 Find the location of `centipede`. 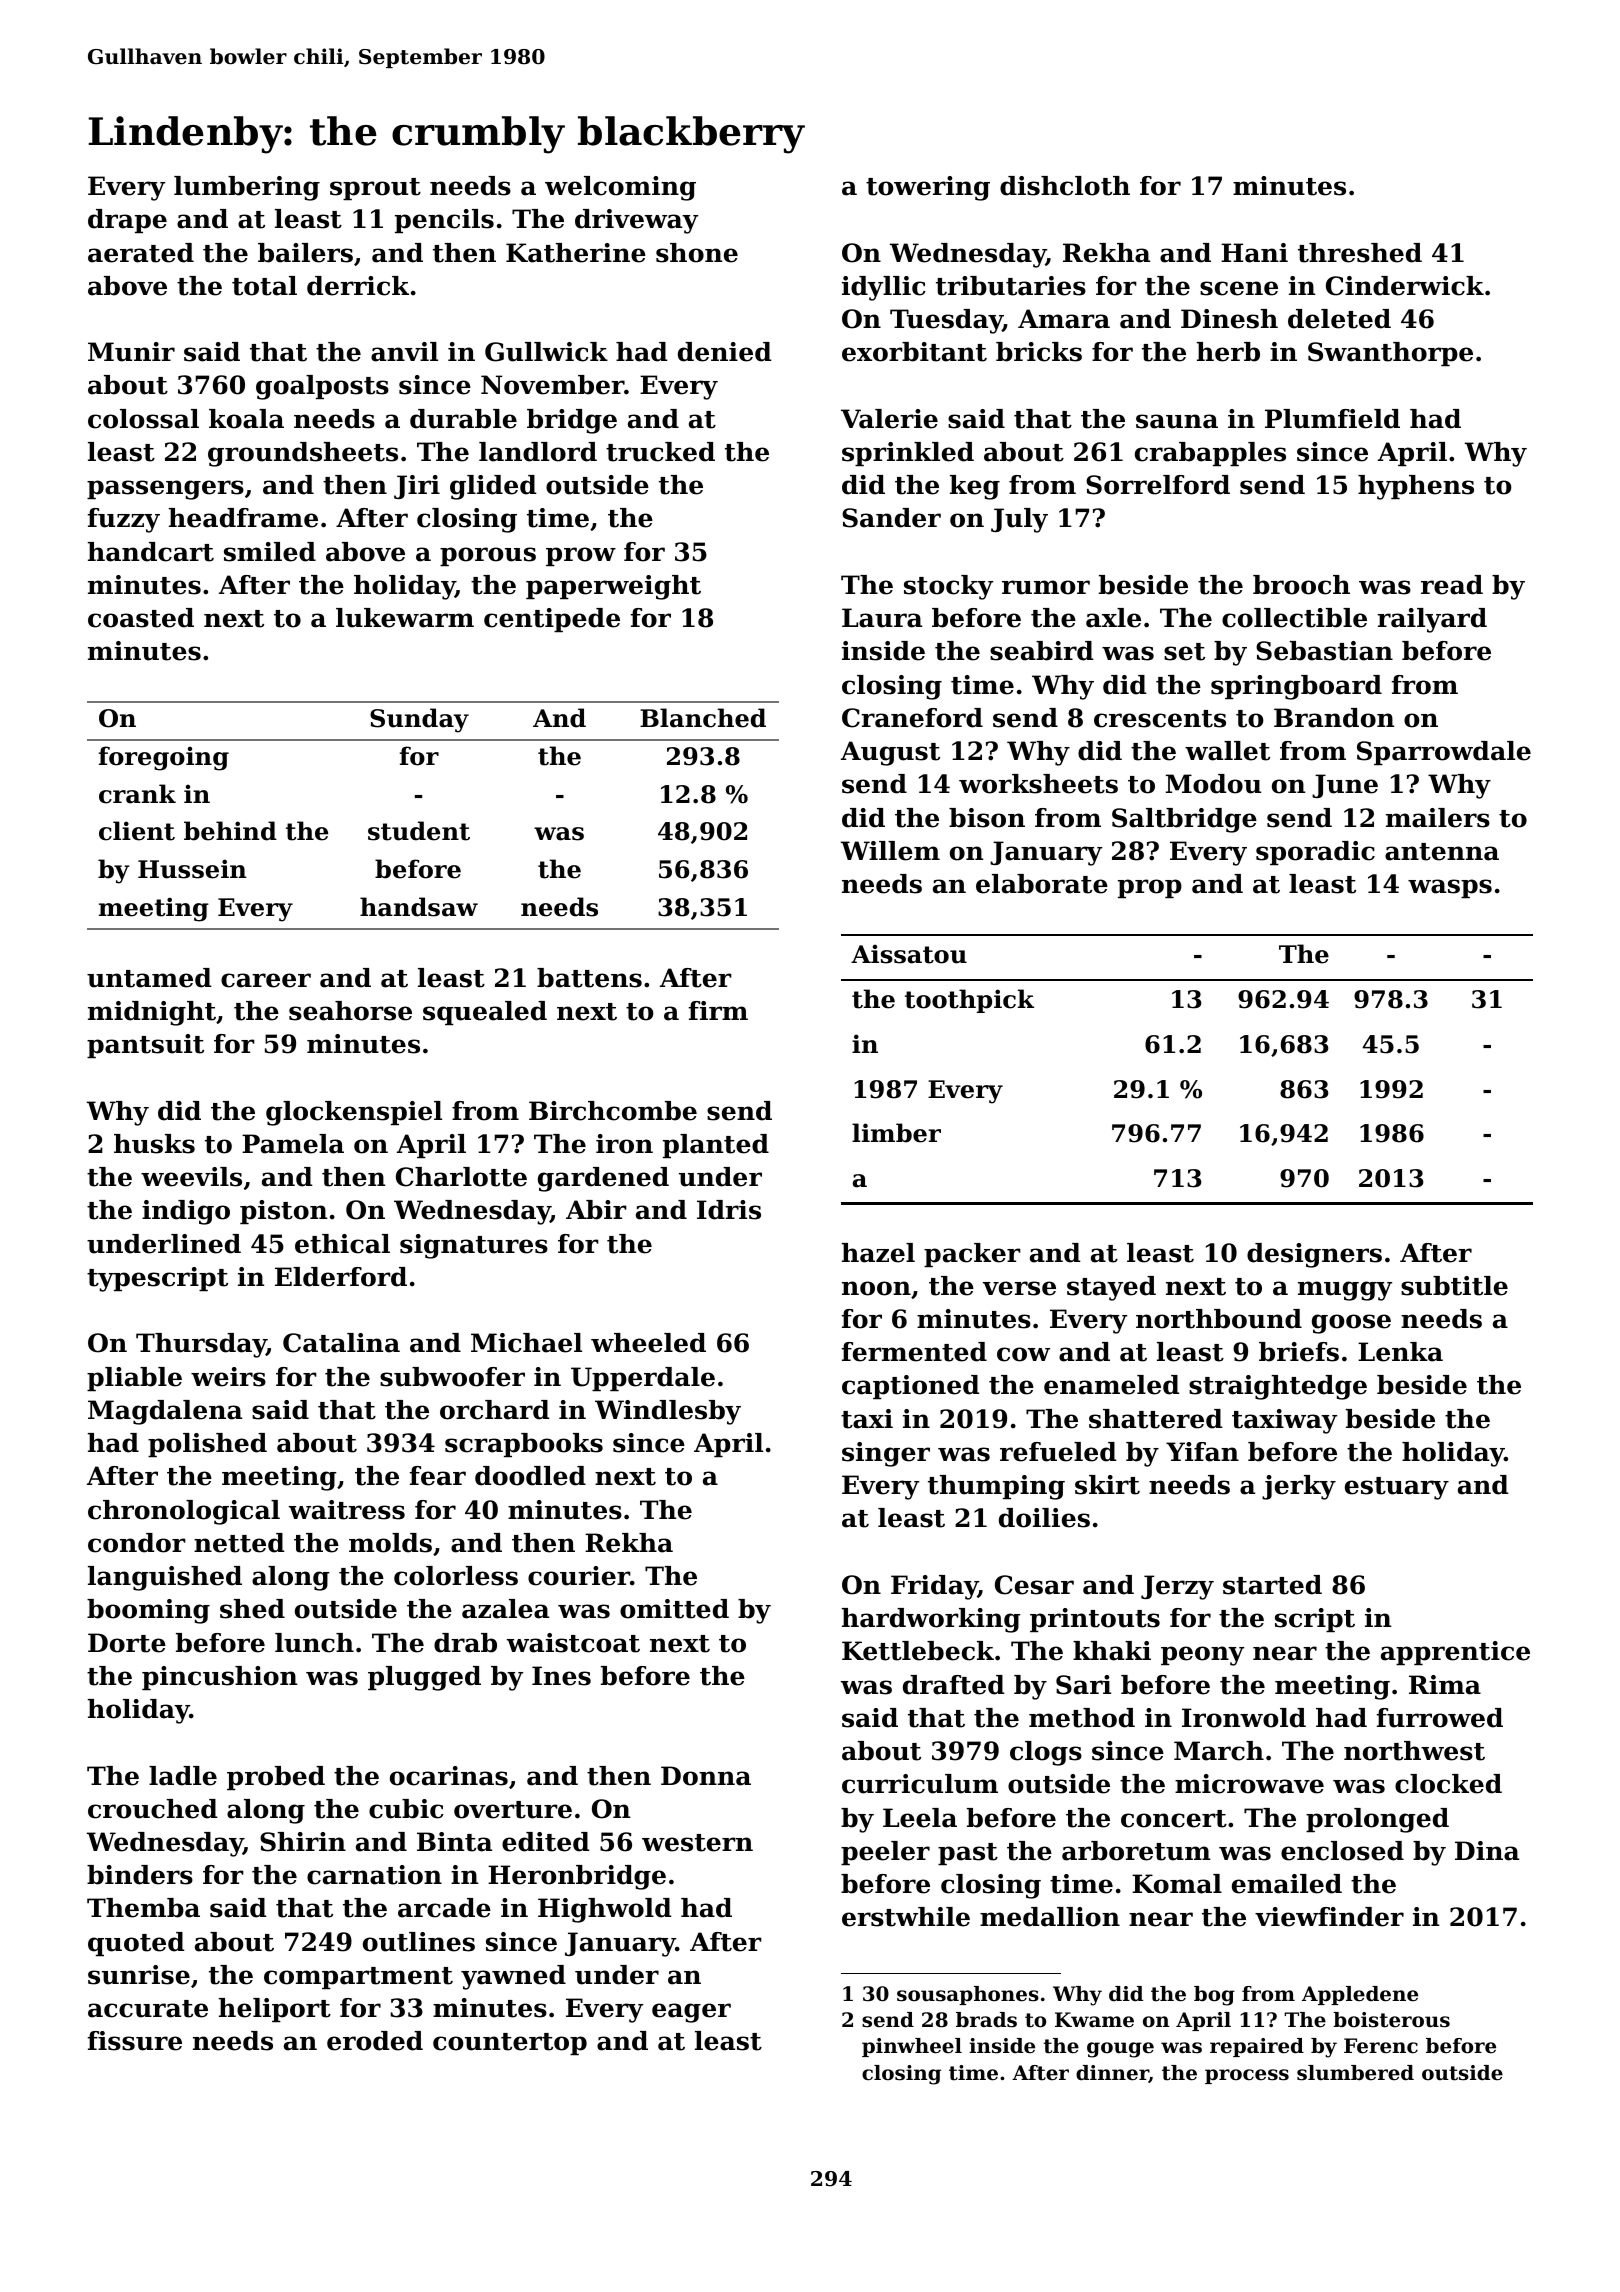

centipede is located at coordinates (552, 620).
